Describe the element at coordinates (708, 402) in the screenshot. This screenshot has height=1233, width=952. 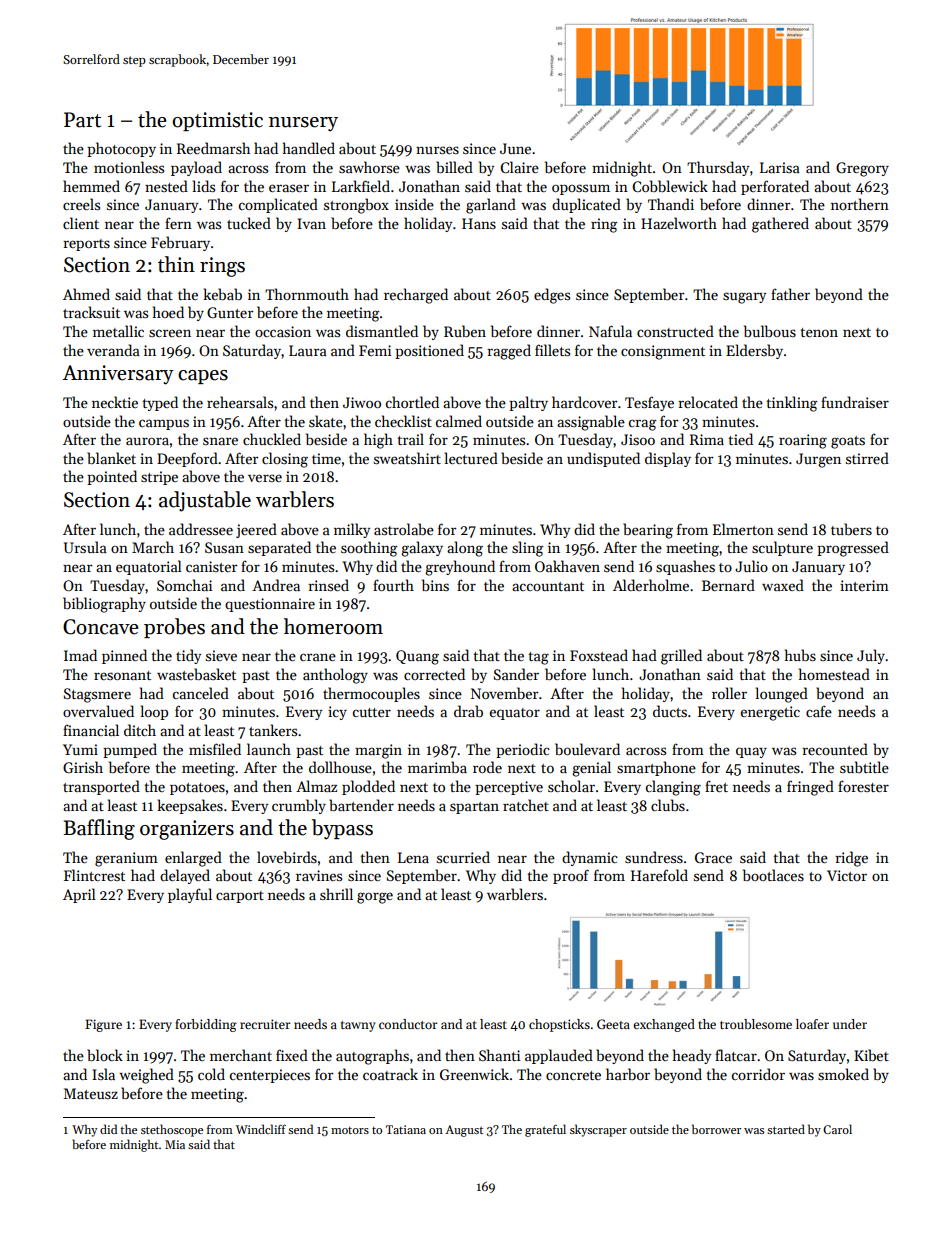
I see `relocated` at that location.
